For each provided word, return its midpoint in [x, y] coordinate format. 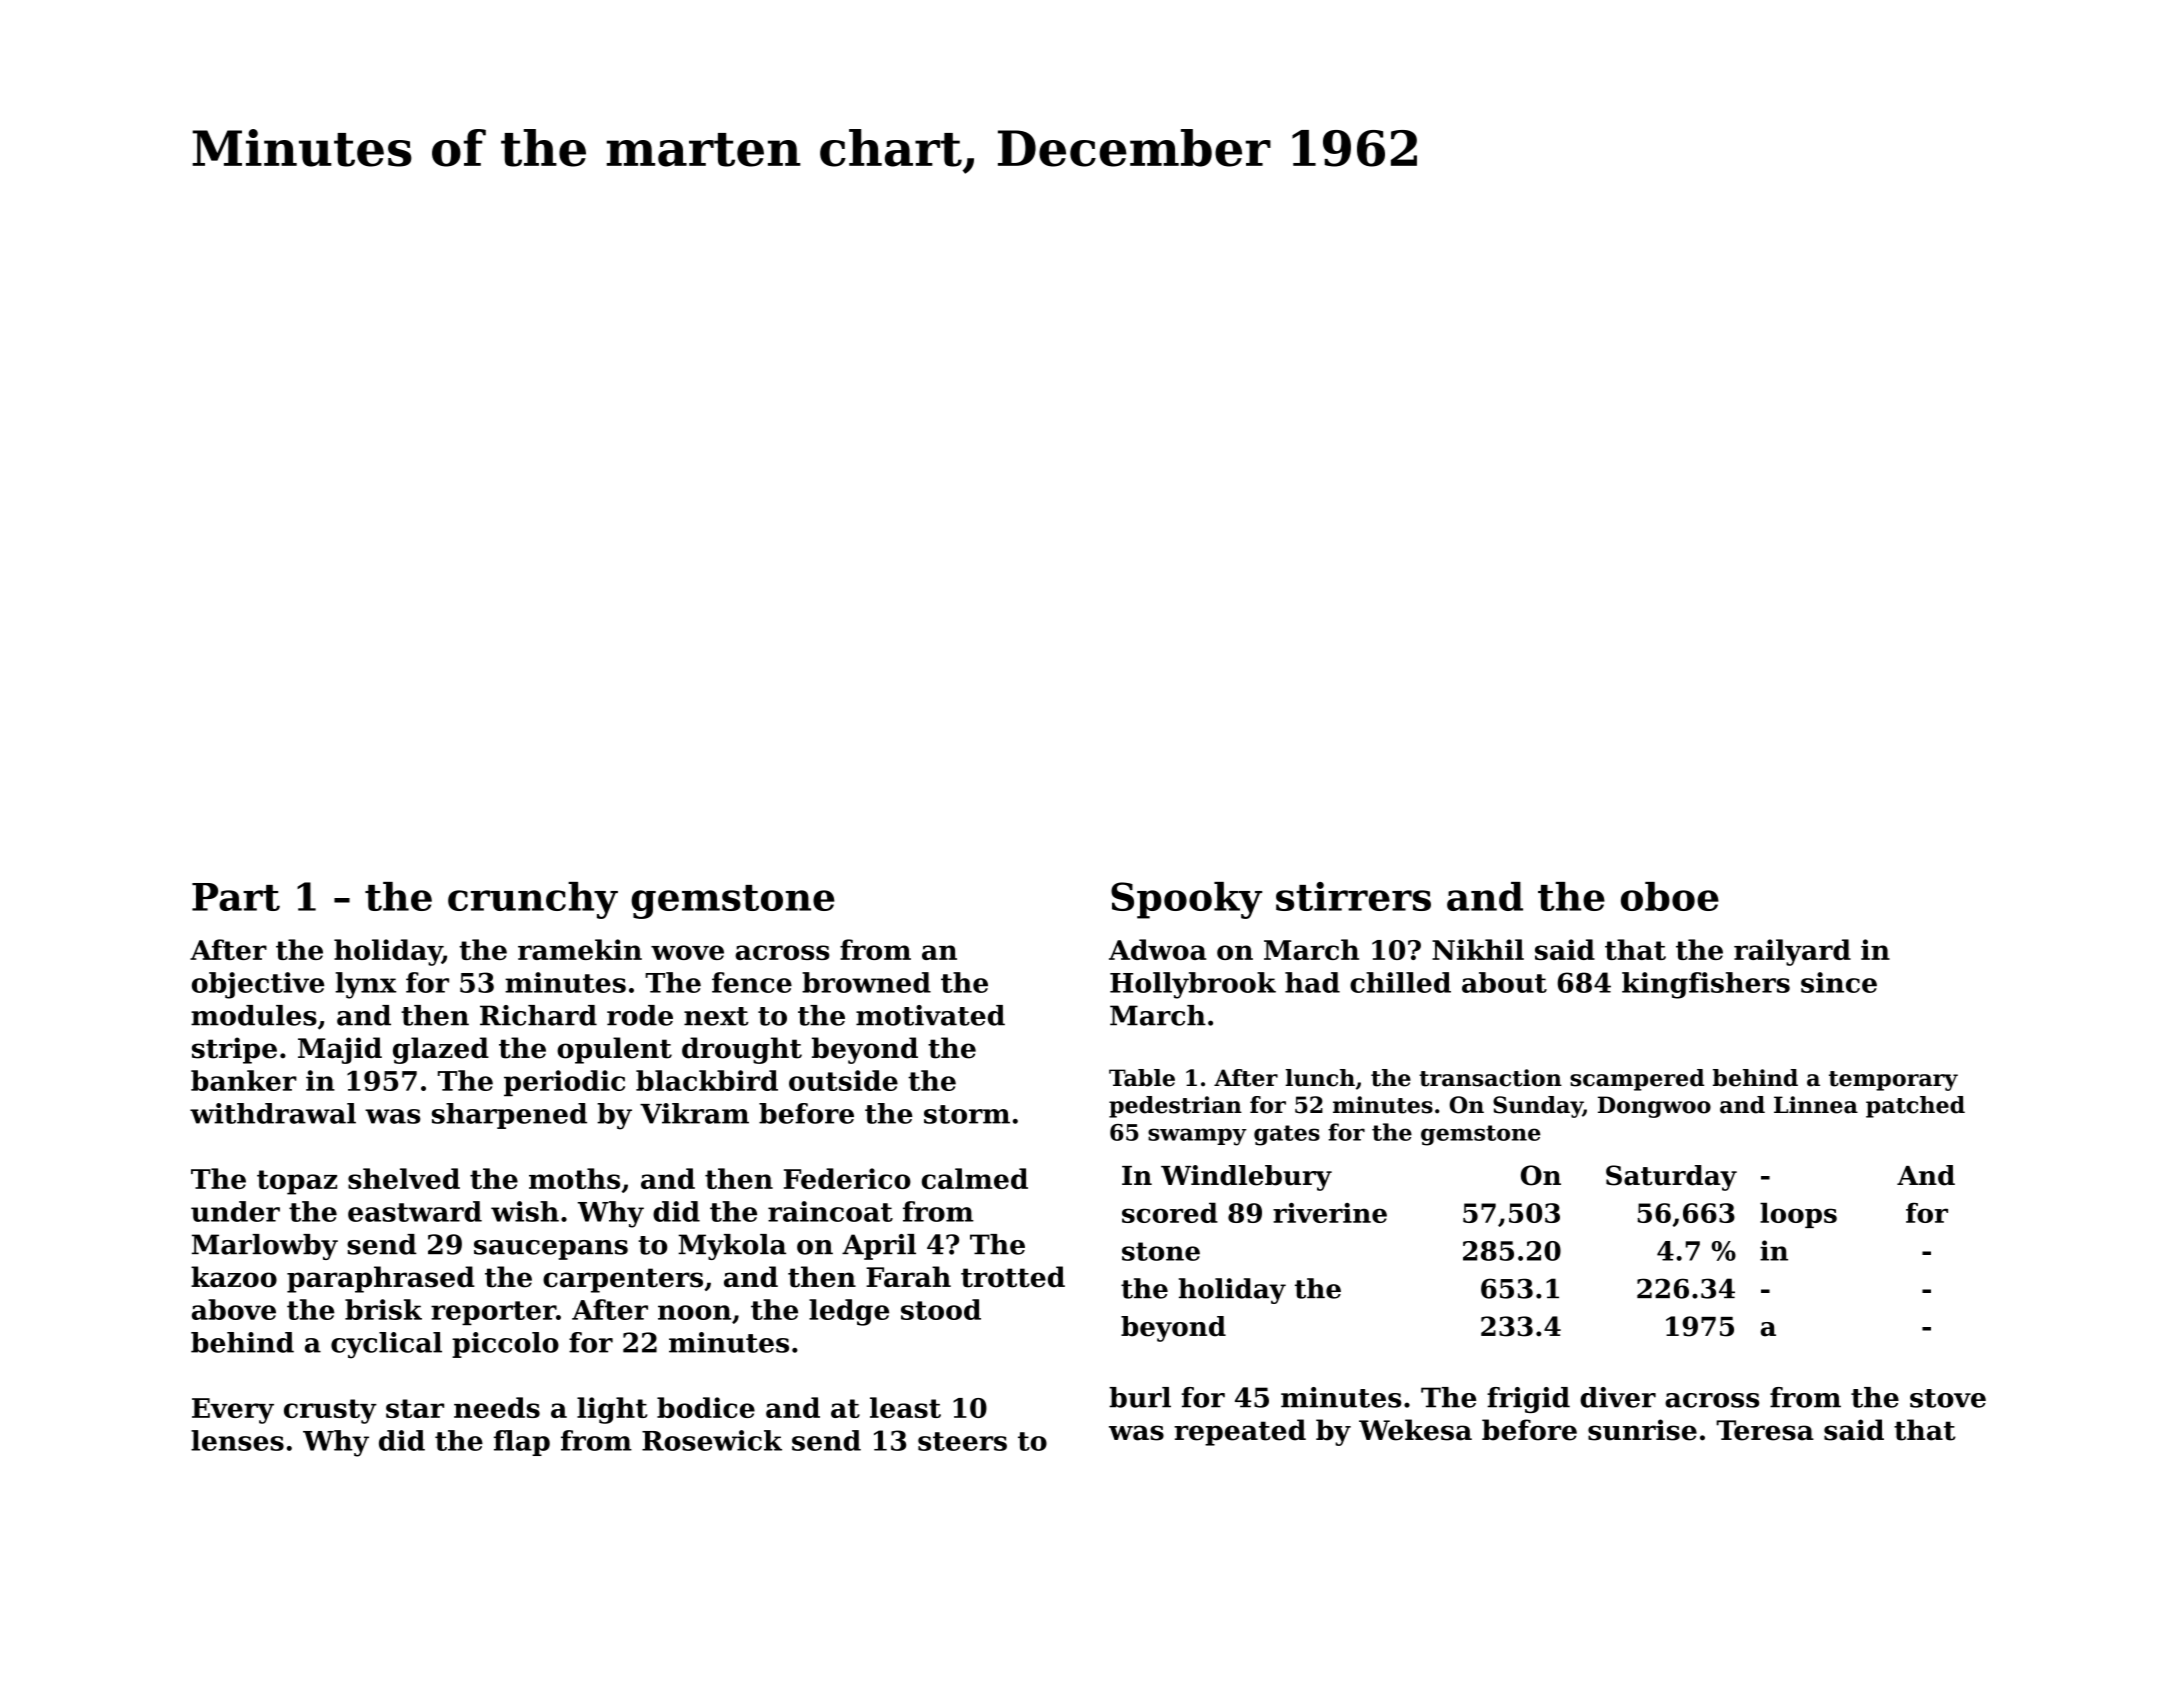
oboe [1670, 896]
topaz [297, 1182]
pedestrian [1175, 1107]
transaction [1490, 1078]
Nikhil [1478, 949]
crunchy [533, 900]
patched [1915, 1107]
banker [244, 1080]
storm [967, 1114]
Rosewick [712, 1440]
